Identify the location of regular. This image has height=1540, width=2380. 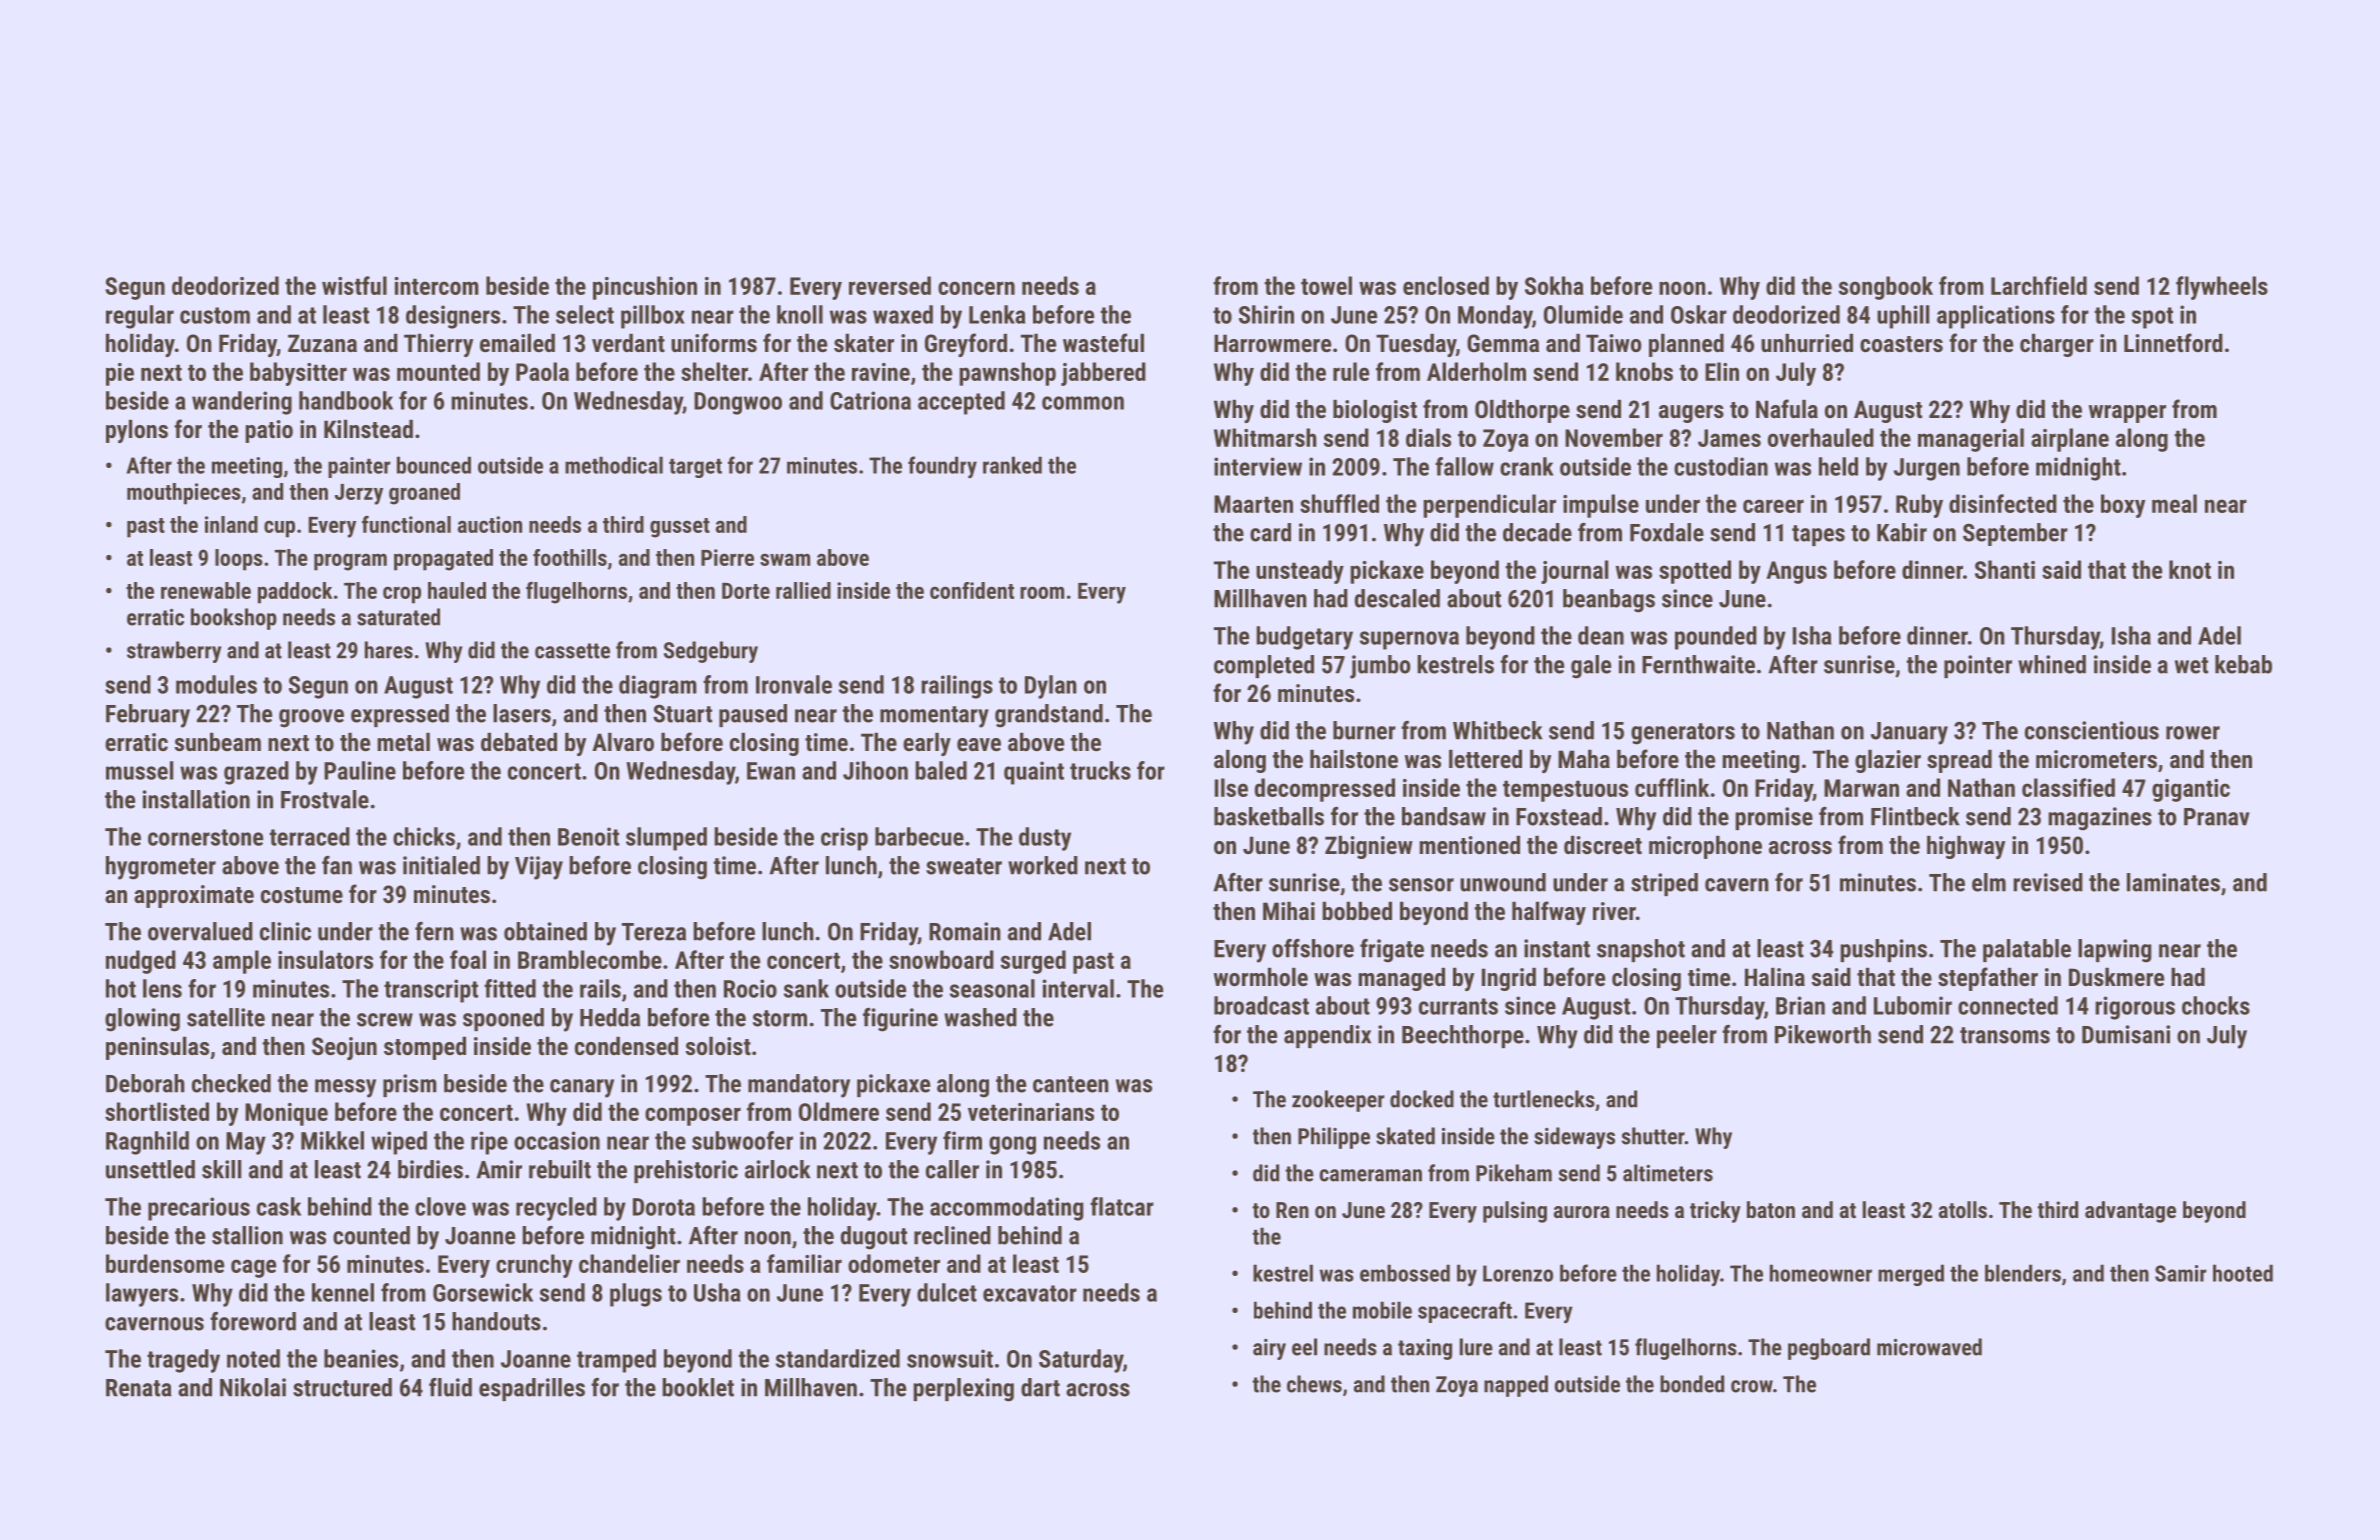
(140, 317).
